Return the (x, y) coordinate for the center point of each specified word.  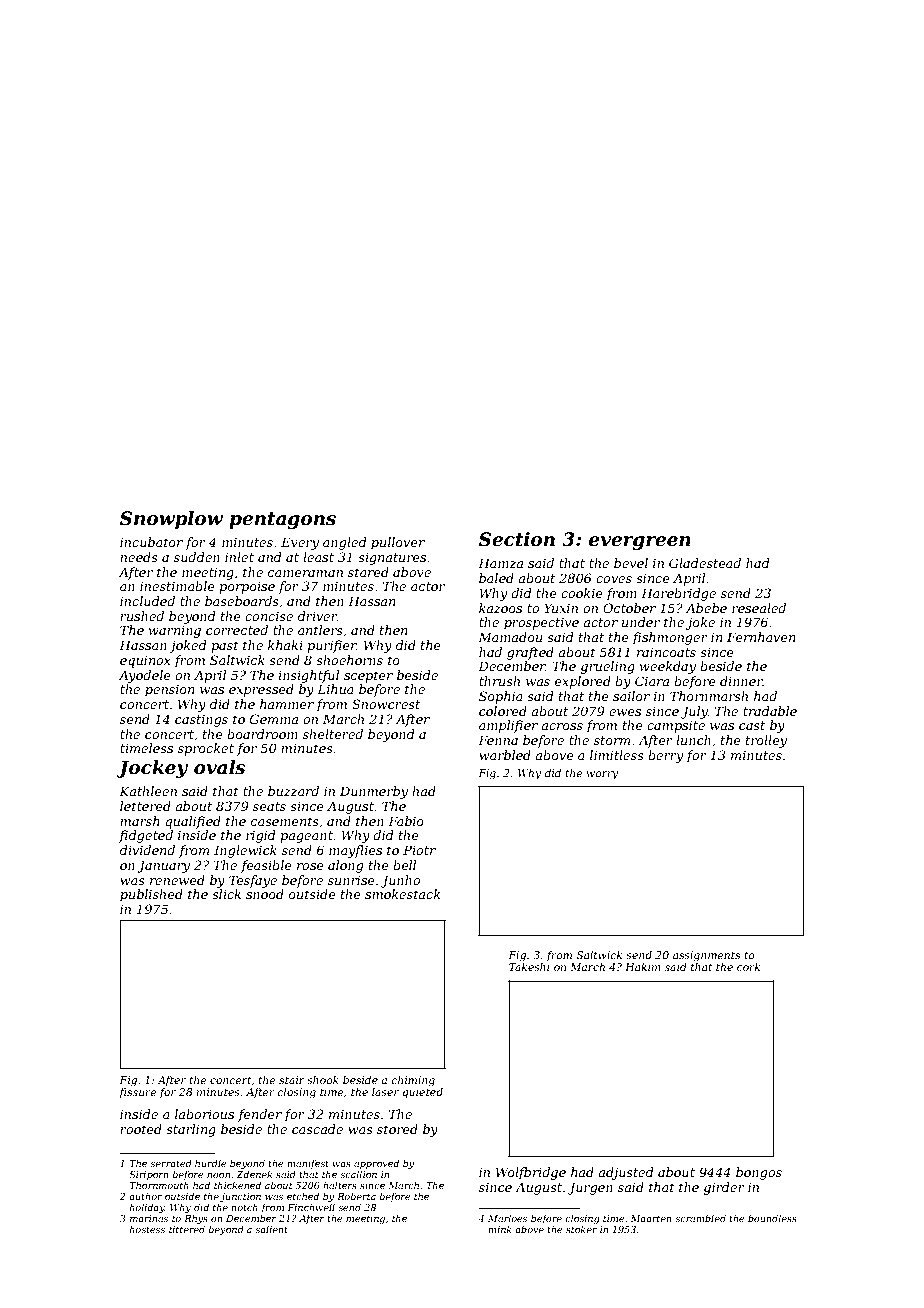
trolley (766, 741)
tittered (187, 1229)
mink (500, 1229)
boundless (772, 1218)
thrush (499, 681)
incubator (151, 542)
